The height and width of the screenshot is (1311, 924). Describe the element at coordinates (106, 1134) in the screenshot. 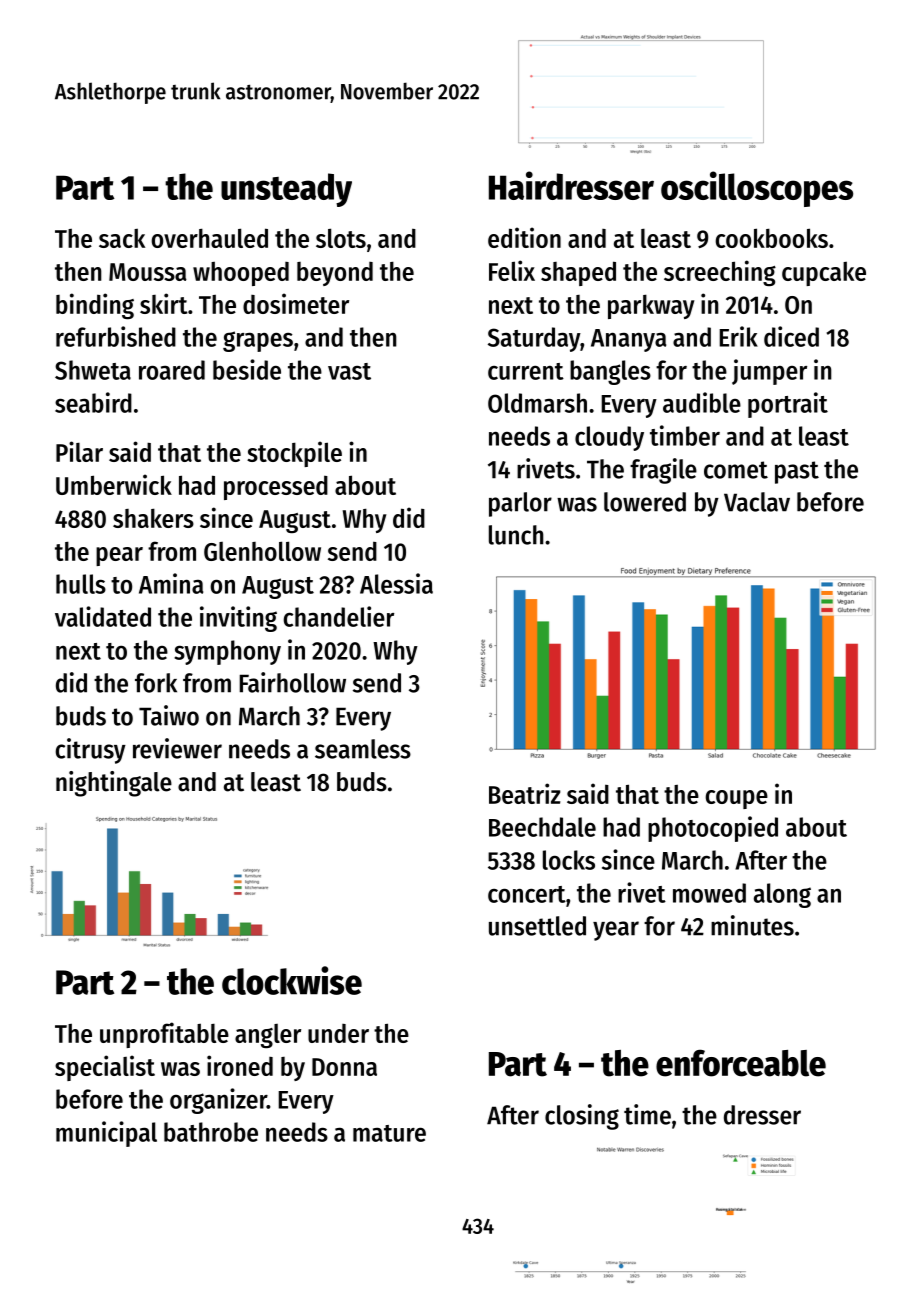

I see `municipal` at that location.
